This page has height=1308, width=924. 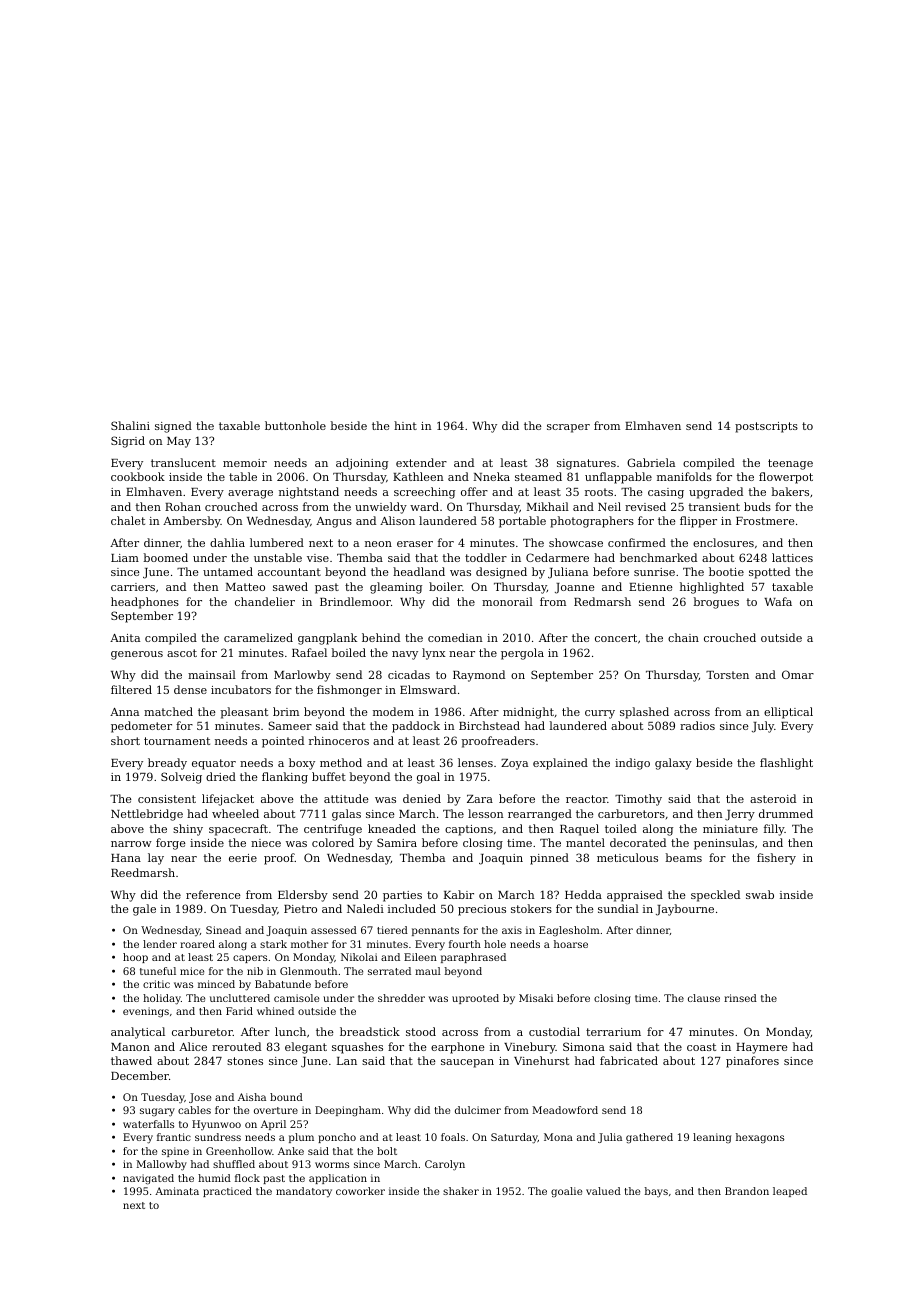 What do you see at coordinates (489, 725) in the page?
I see `Birchstead` at bounding box center [489, 725].
